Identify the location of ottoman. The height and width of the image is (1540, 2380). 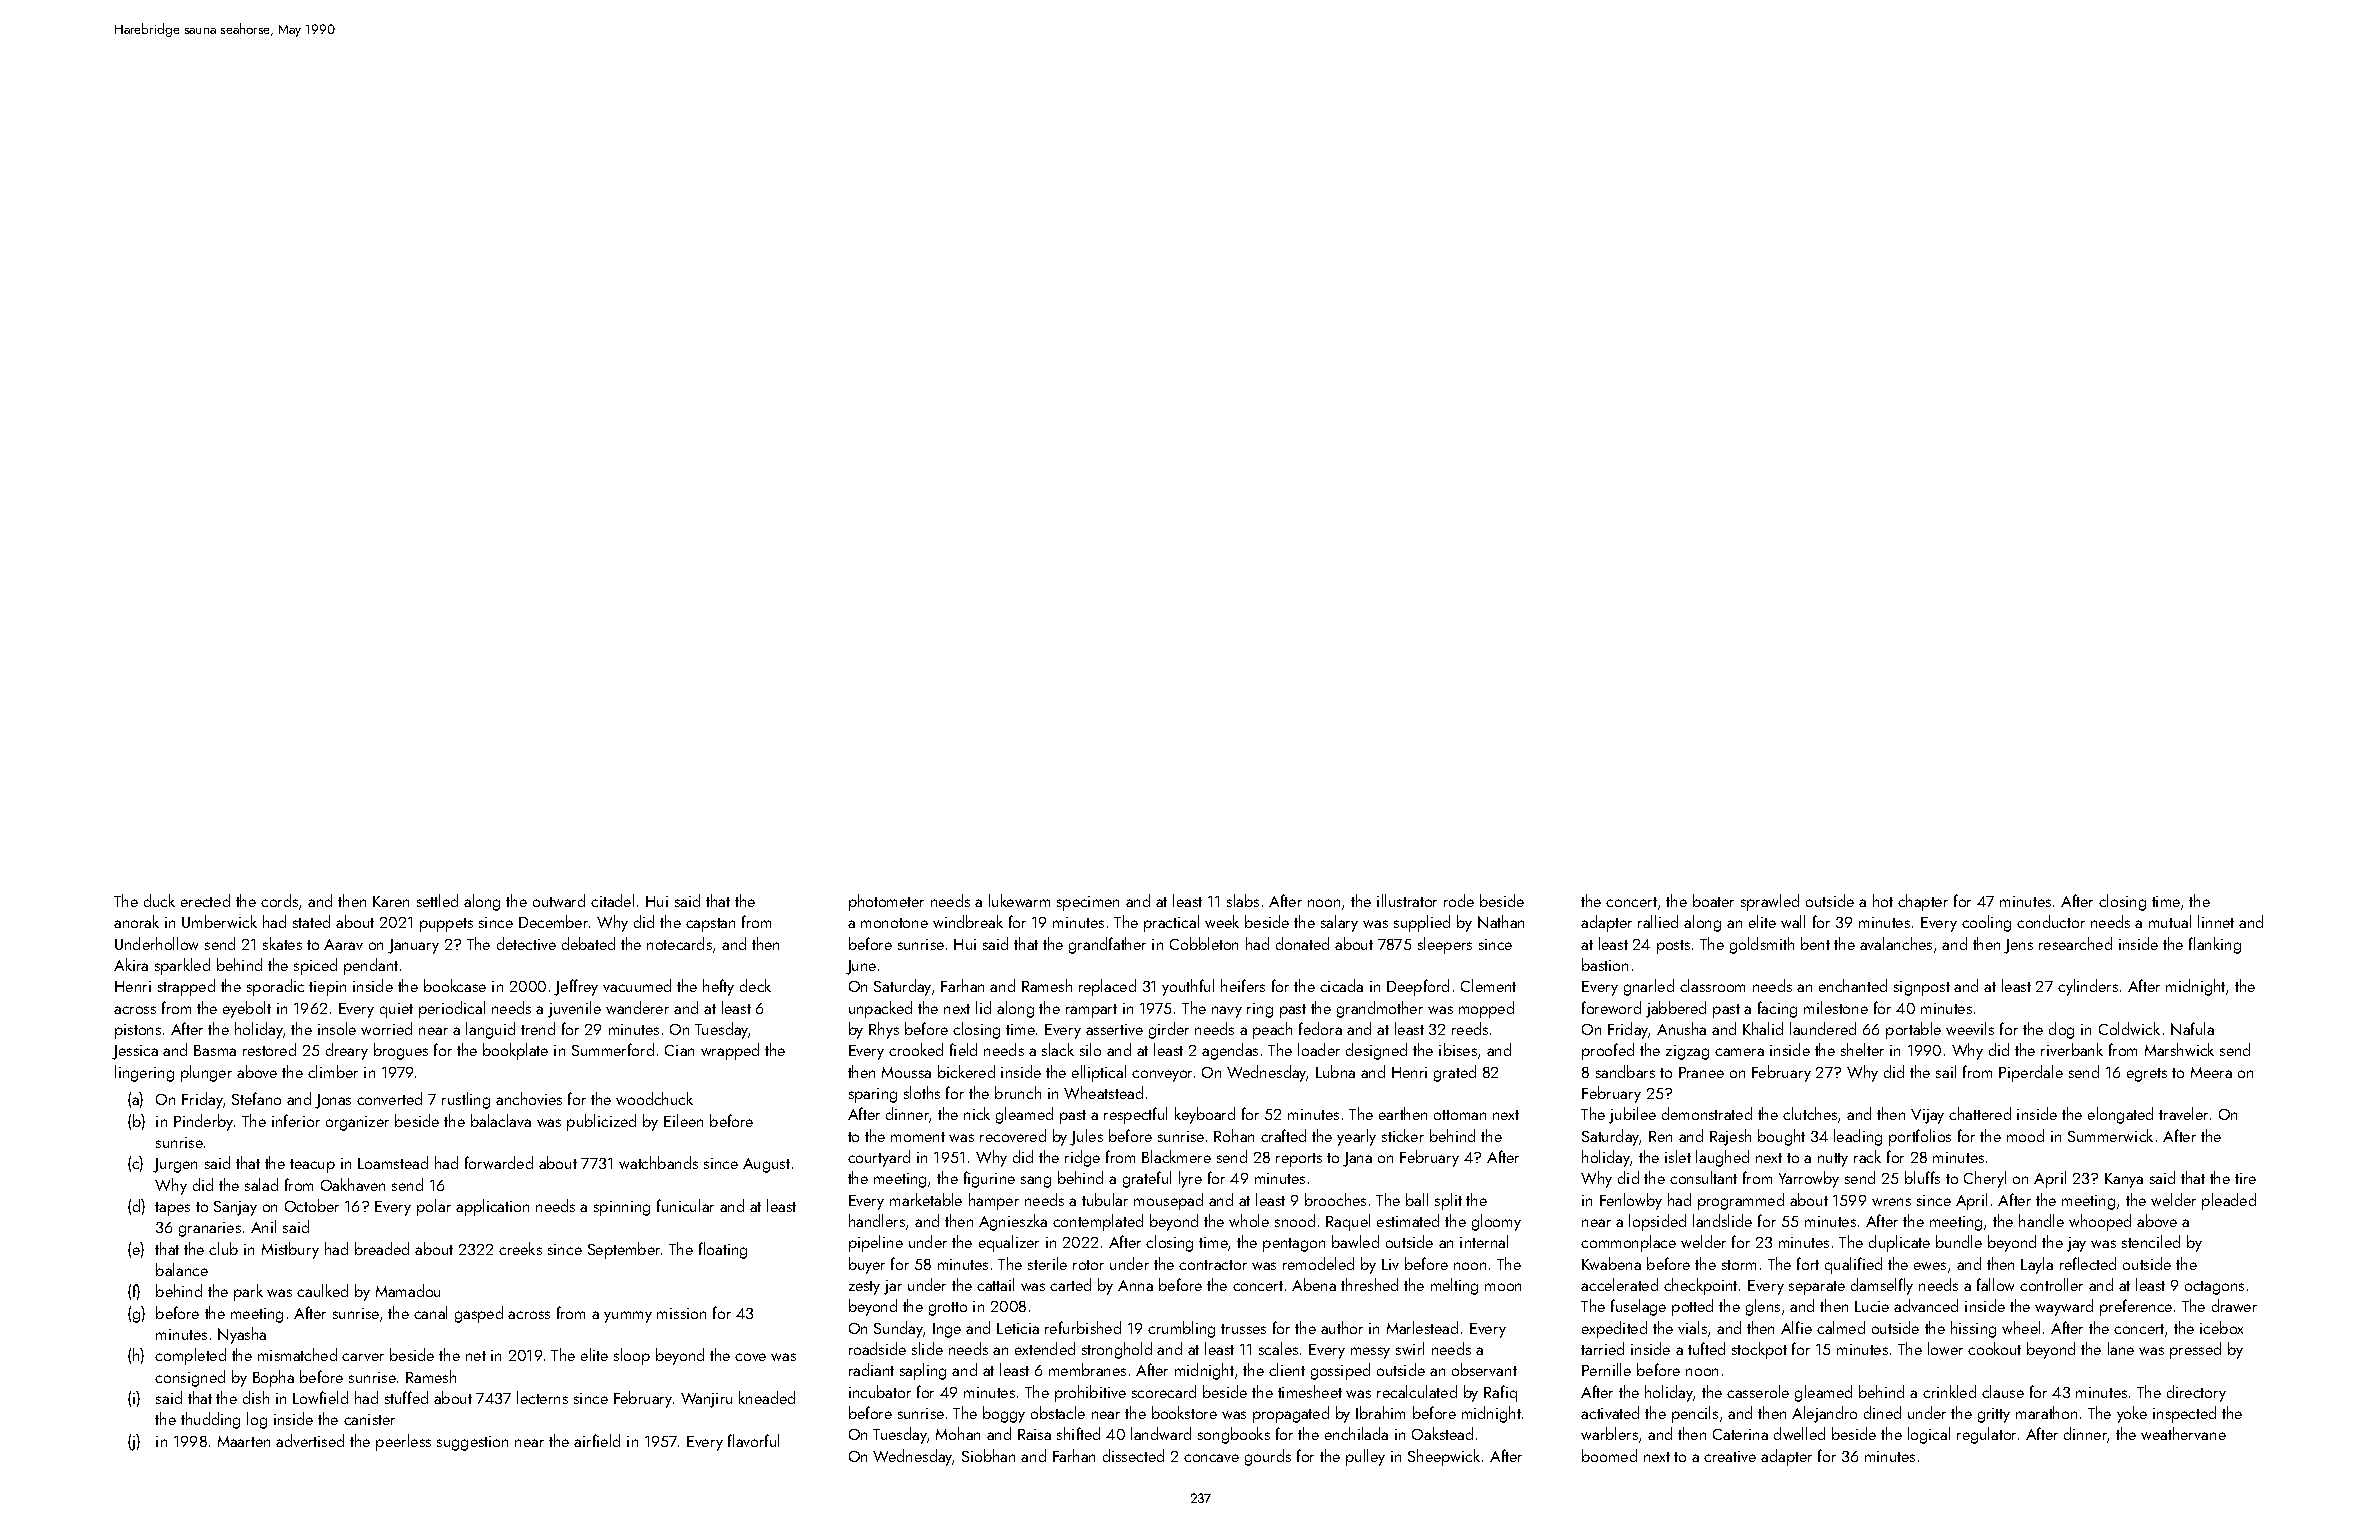
(1460, 1115).
